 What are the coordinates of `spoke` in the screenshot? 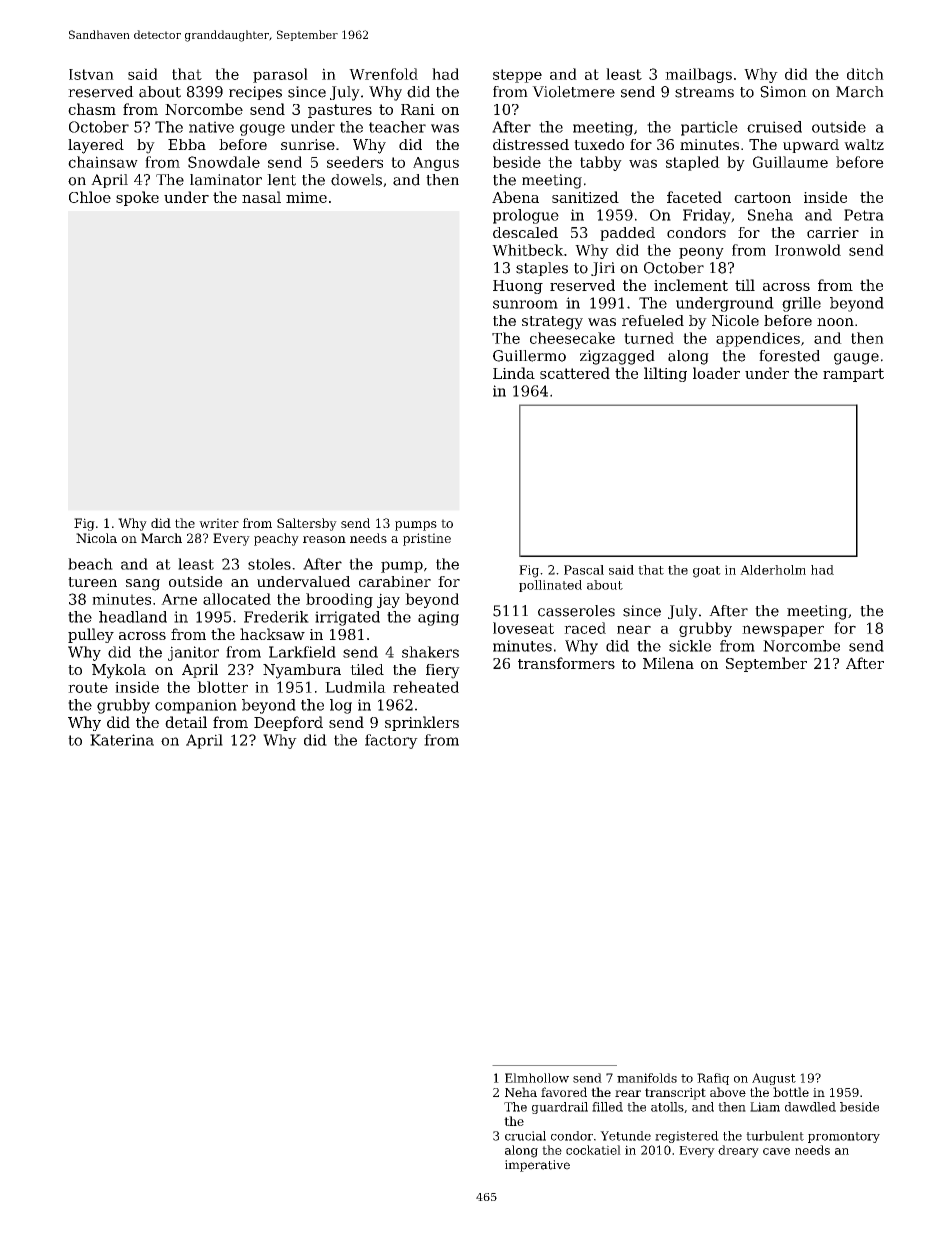 It's located at (137, 198).
